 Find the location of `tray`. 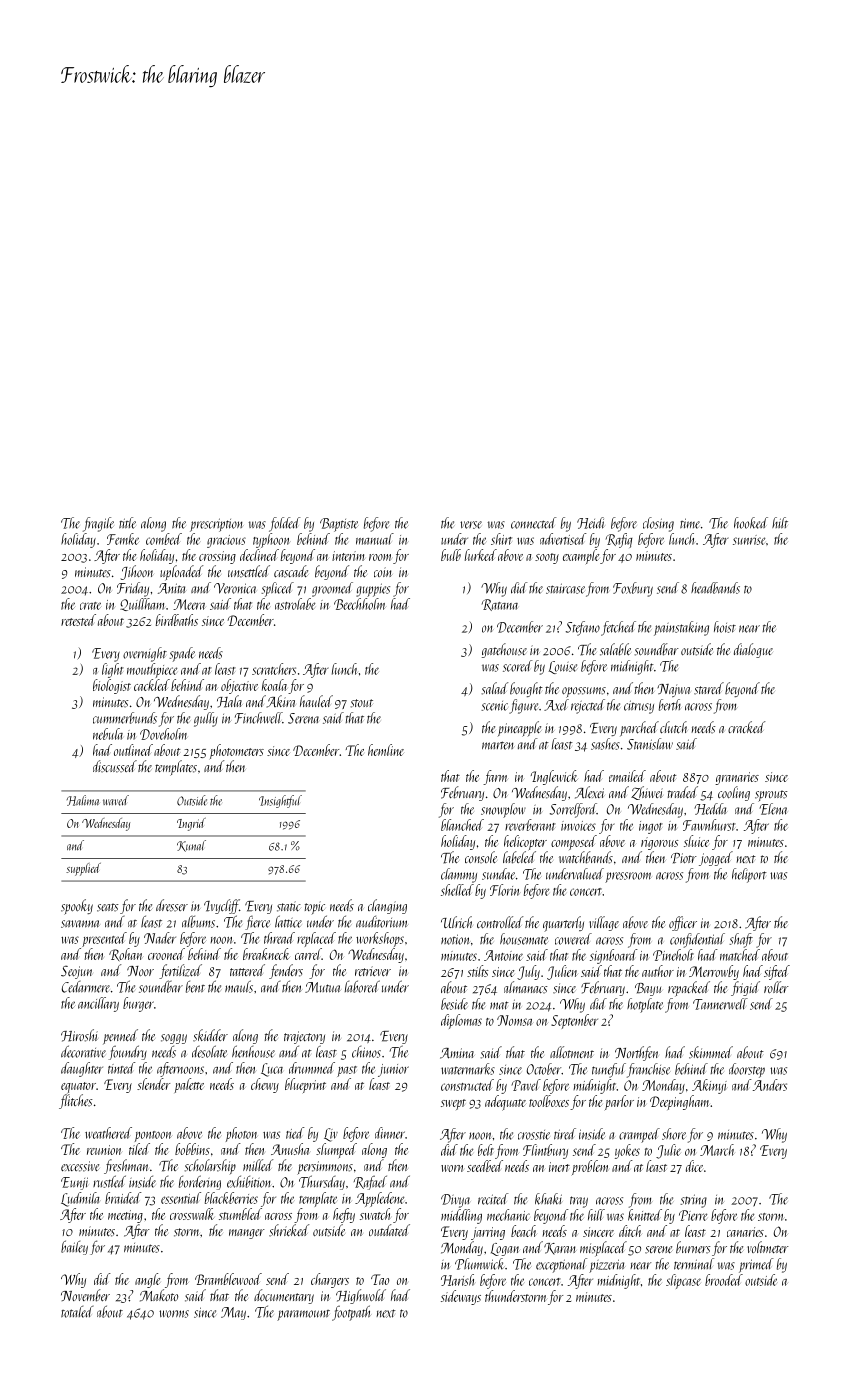

tray is located at coordinates (579, 1202).
